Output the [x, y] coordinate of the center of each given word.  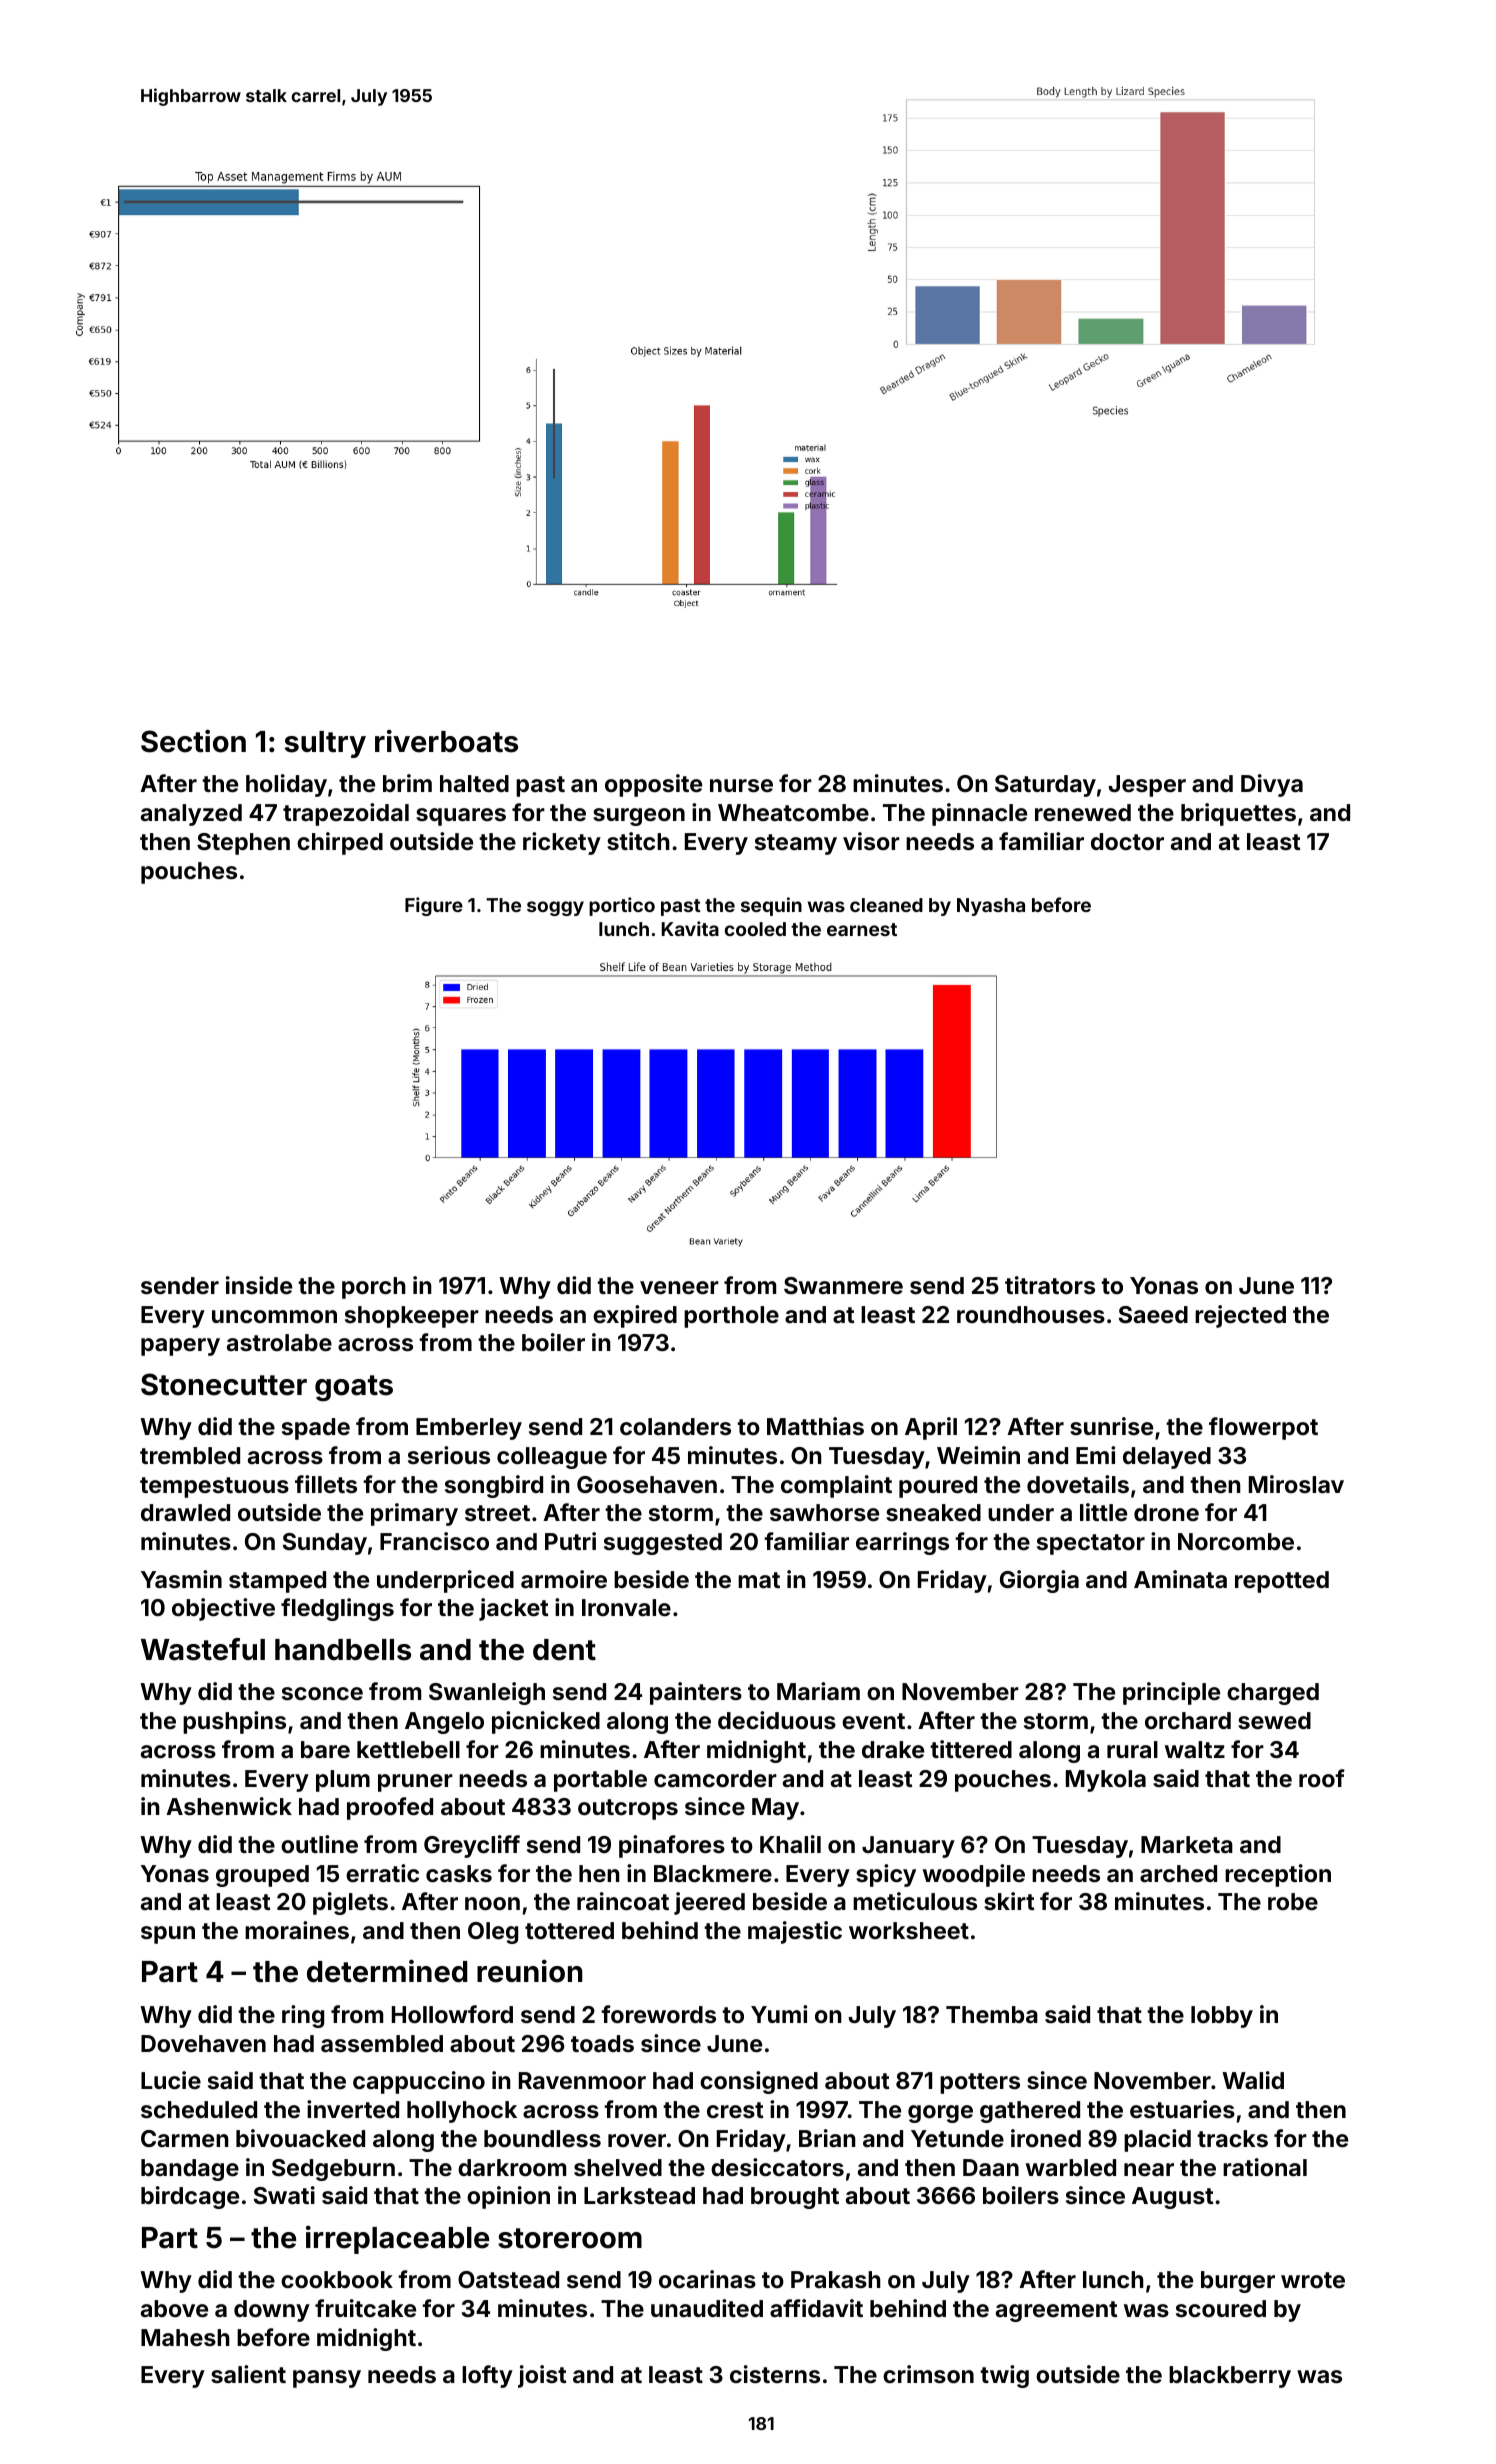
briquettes [1238, 814]
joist [542, 2376]
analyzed [191, 815]
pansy [327, 2379]
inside [259, 1285]
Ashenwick [229, 1806]
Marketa [1187, 1844]
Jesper [1147, 786]
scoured [1221, 2308]
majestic [795, 1932]
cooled [755, 929]
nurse [741, 785]
